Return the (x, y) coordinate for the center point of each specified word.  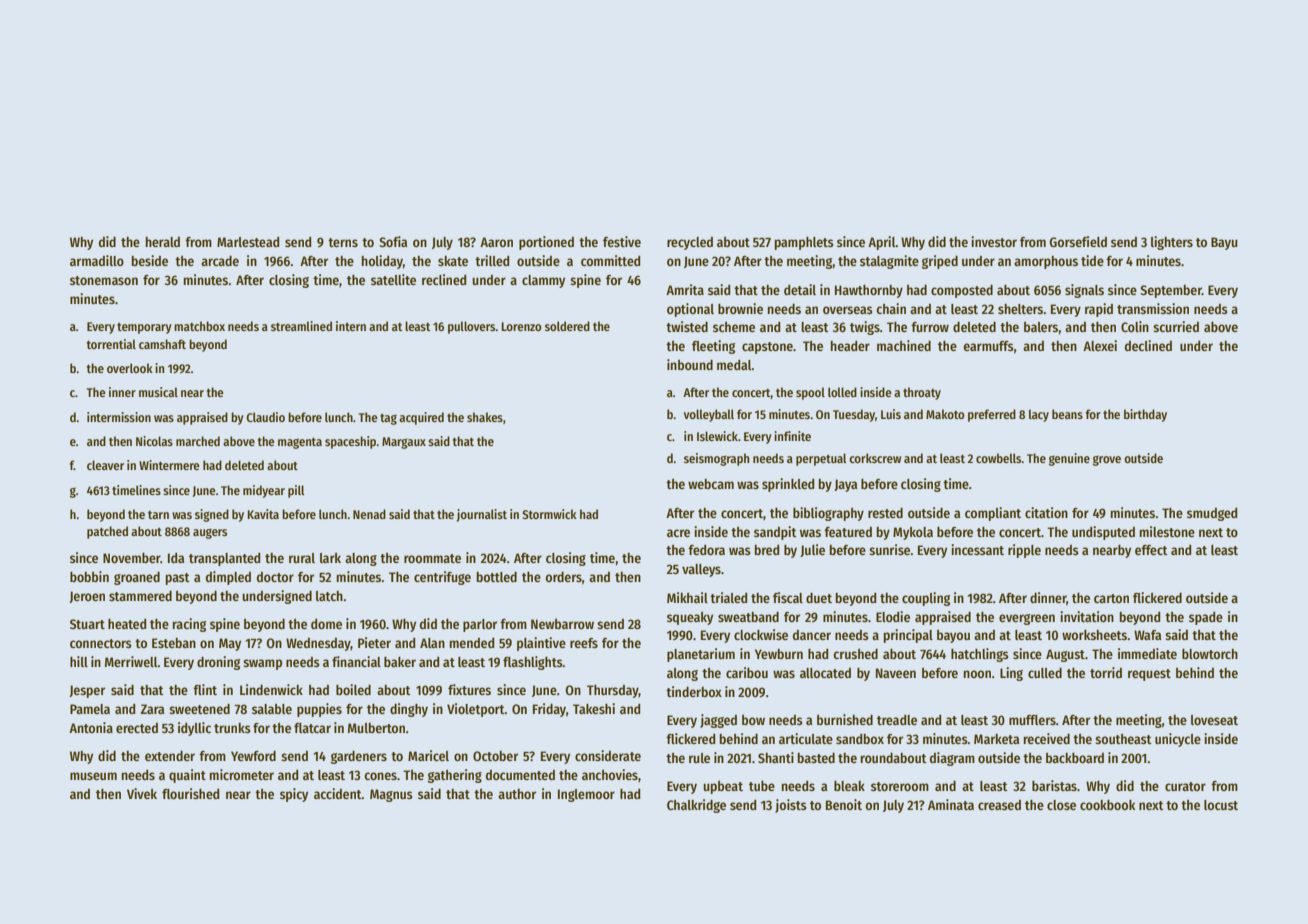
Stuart (87, 624)
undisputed (1103, 533)
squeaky (690, 618)
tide (1092, 260)
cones (381, 776)
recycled (690, 243)
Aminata (951, 804)
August (1065, 655)
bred (767, 550)
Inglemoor (586, 795)
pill (296, 491)
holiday (382, 262)
